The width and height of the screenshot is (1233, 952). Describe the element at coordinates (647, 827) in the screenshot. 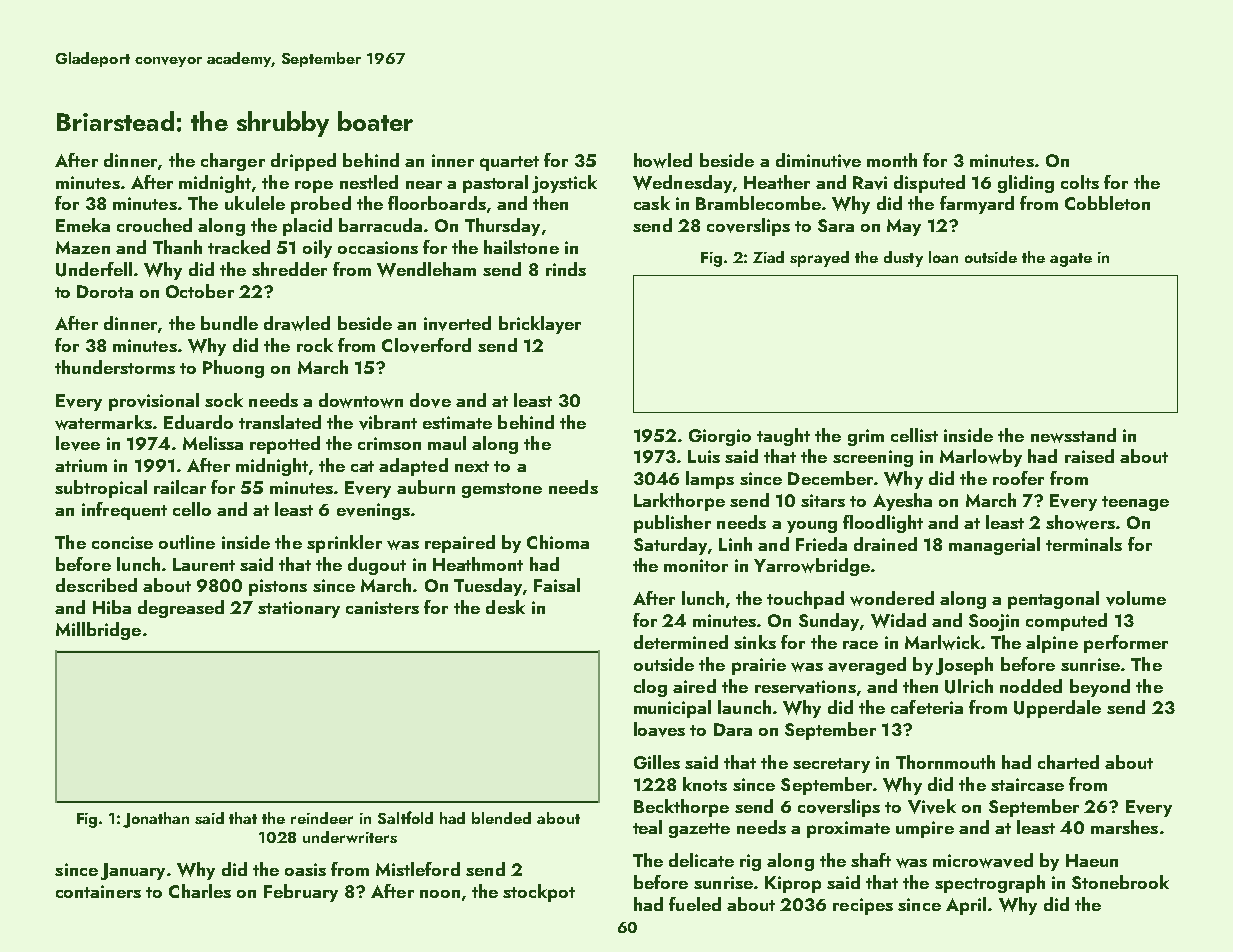

I see `teal` at that location.
